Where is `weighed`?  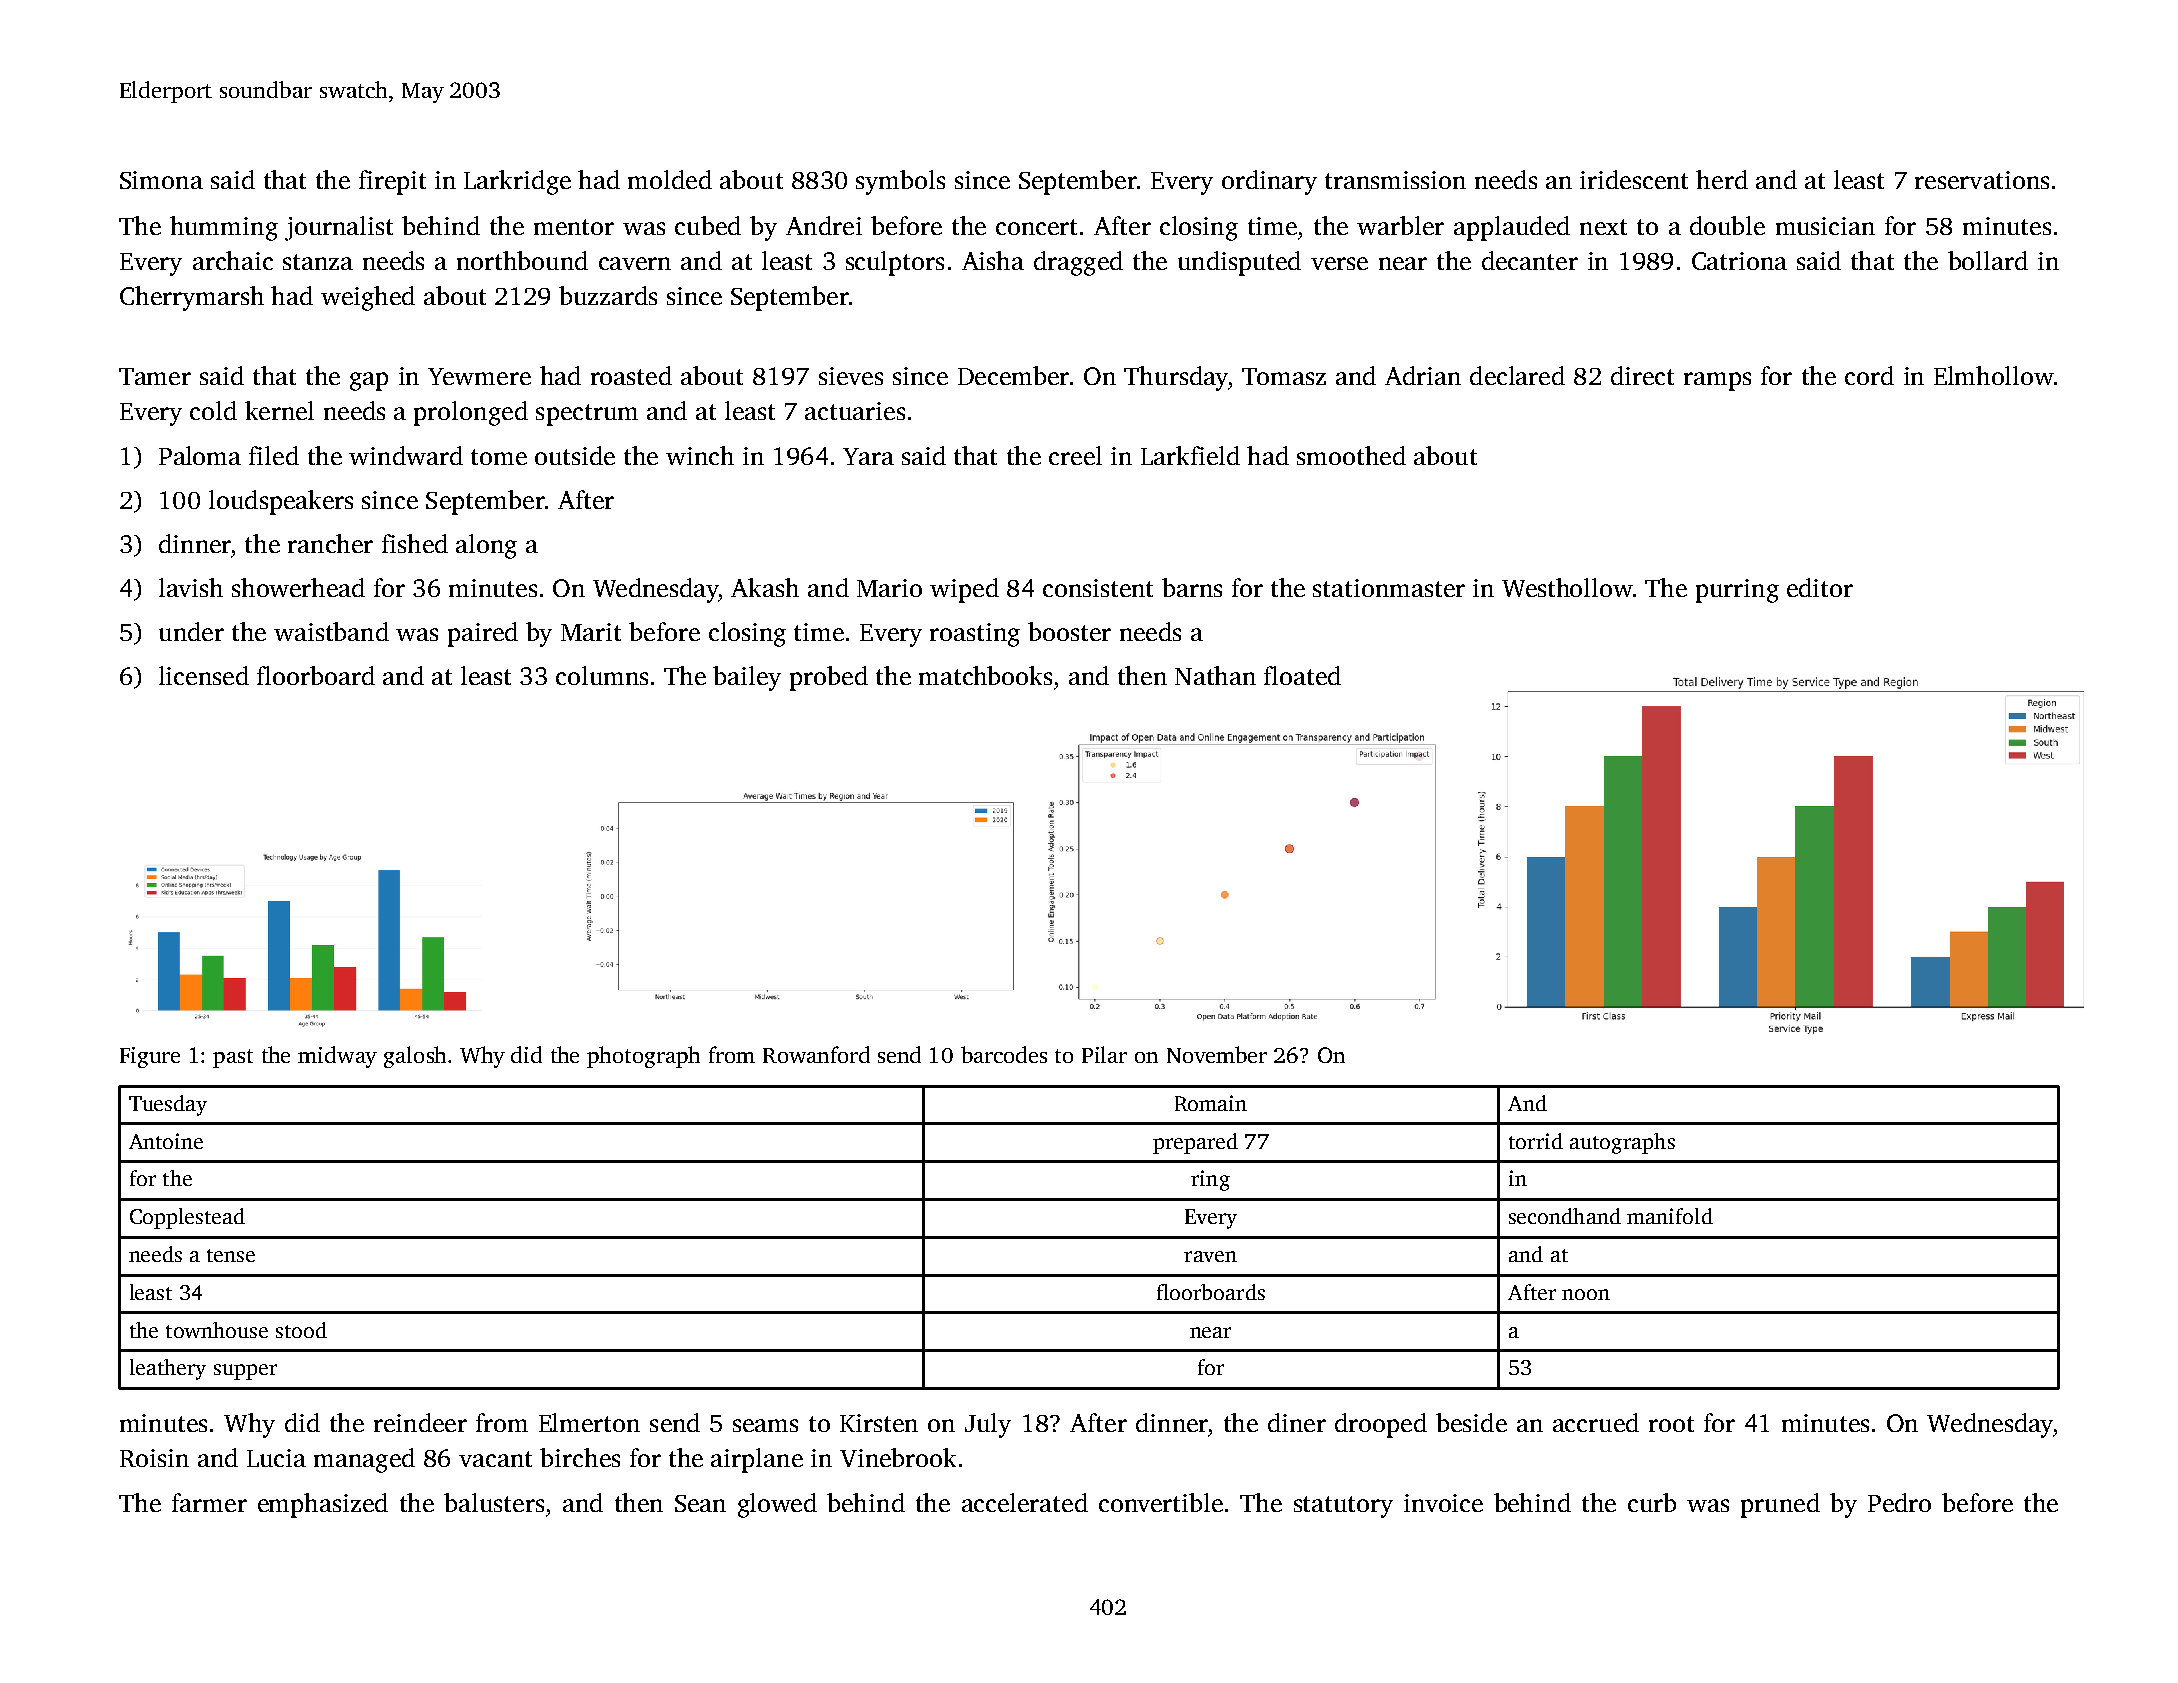
weighed is located at coordinates (368, 298).
